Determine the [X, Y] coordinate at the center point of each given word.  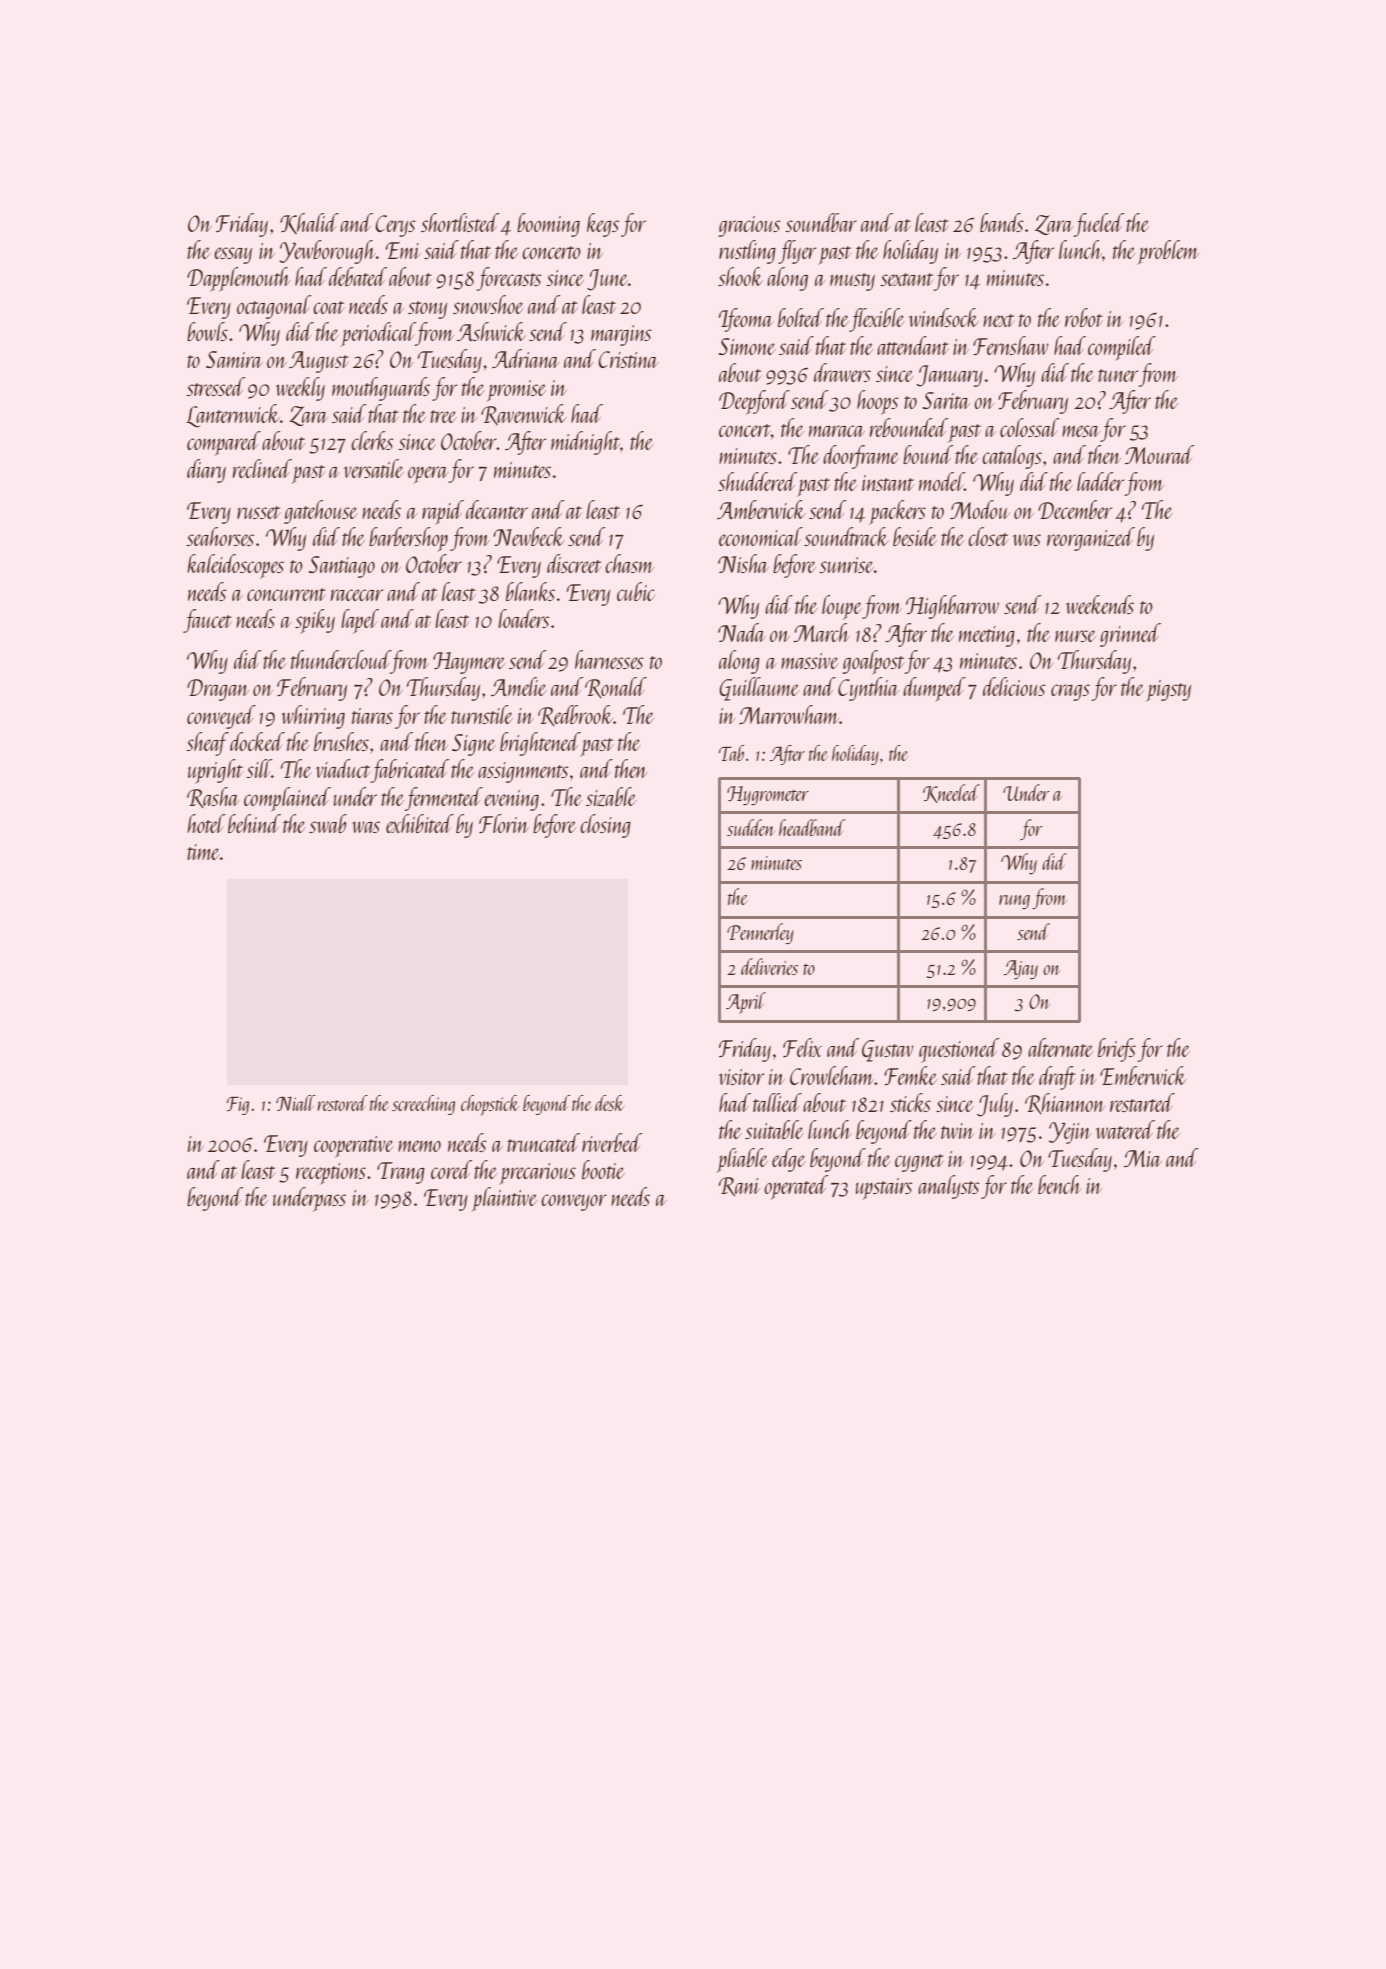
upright [215, 771]
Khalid [309, 223]
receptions [331, 1174]
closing [605, 826]
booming [548, 225]
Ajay [1021, 969]
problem [1168, 252]
